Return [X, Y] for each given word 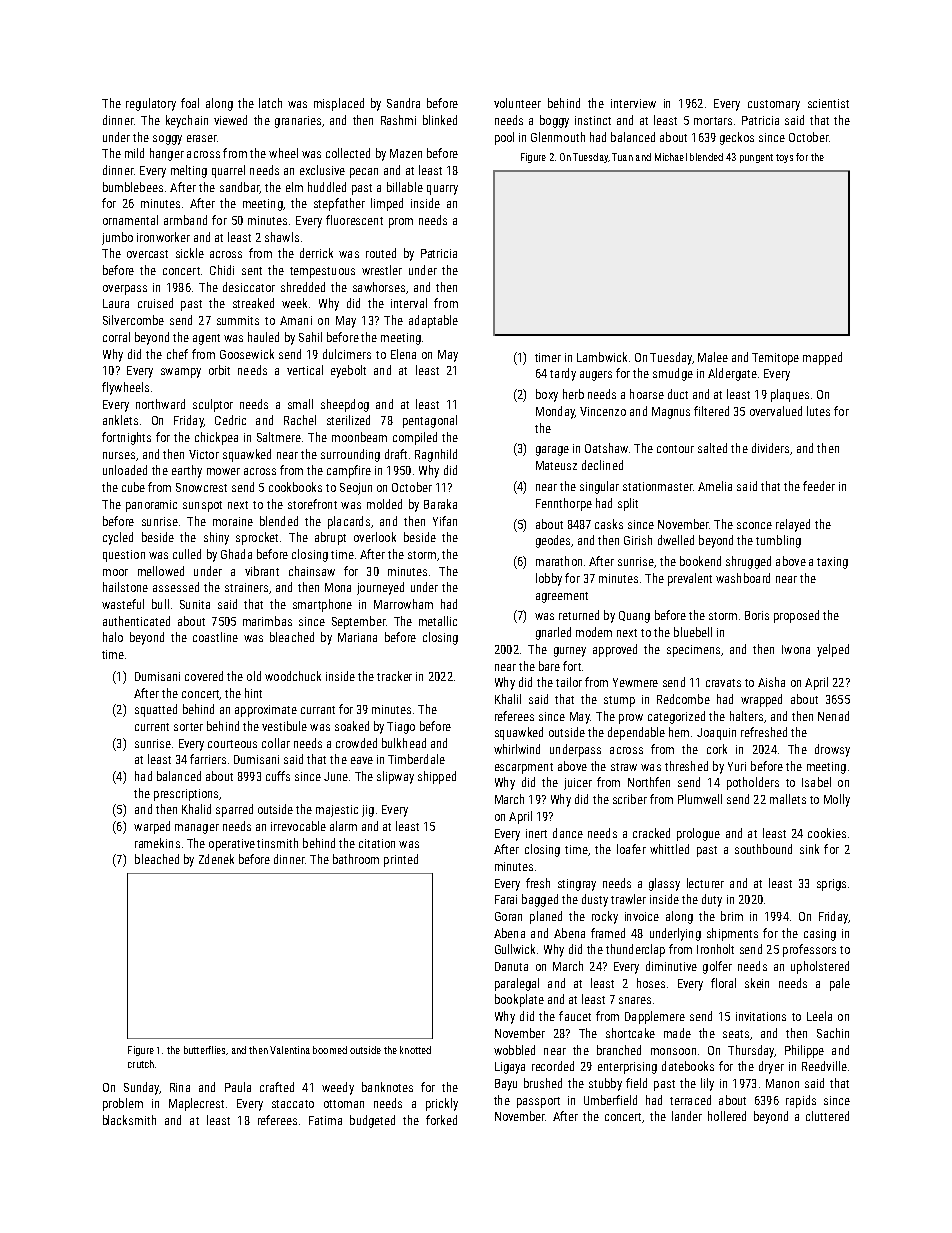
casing [820, 935]
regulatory [151, 104]
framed [608, 933]
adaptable [433, 321]
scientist [828, 103]
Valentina [290, 1050]
